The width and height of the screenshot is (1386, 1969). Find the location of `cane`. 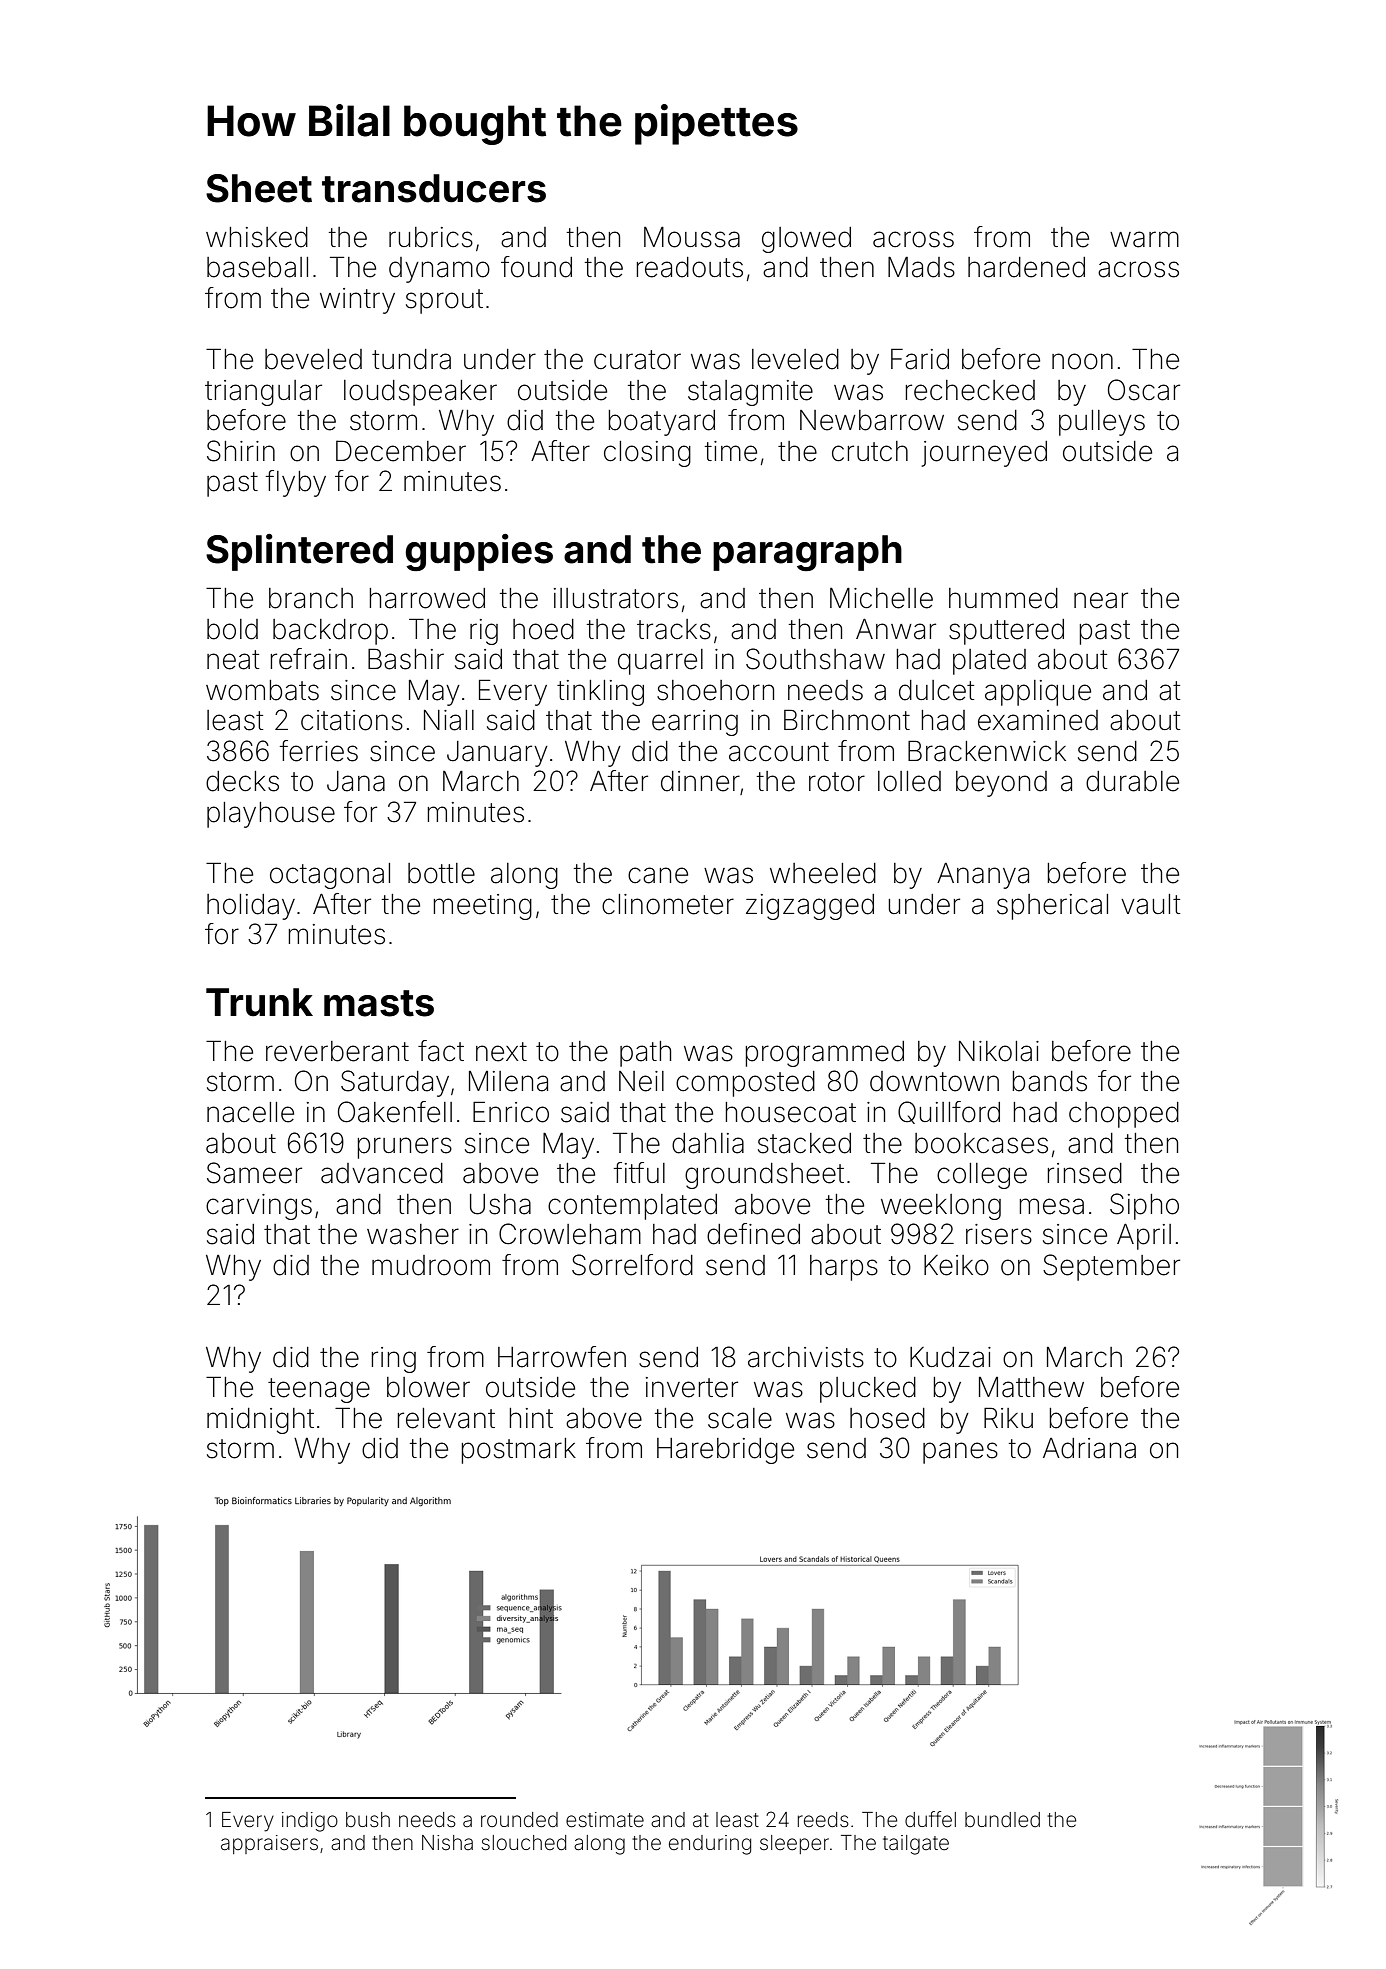

cane is located at coordinates (658, 875).
